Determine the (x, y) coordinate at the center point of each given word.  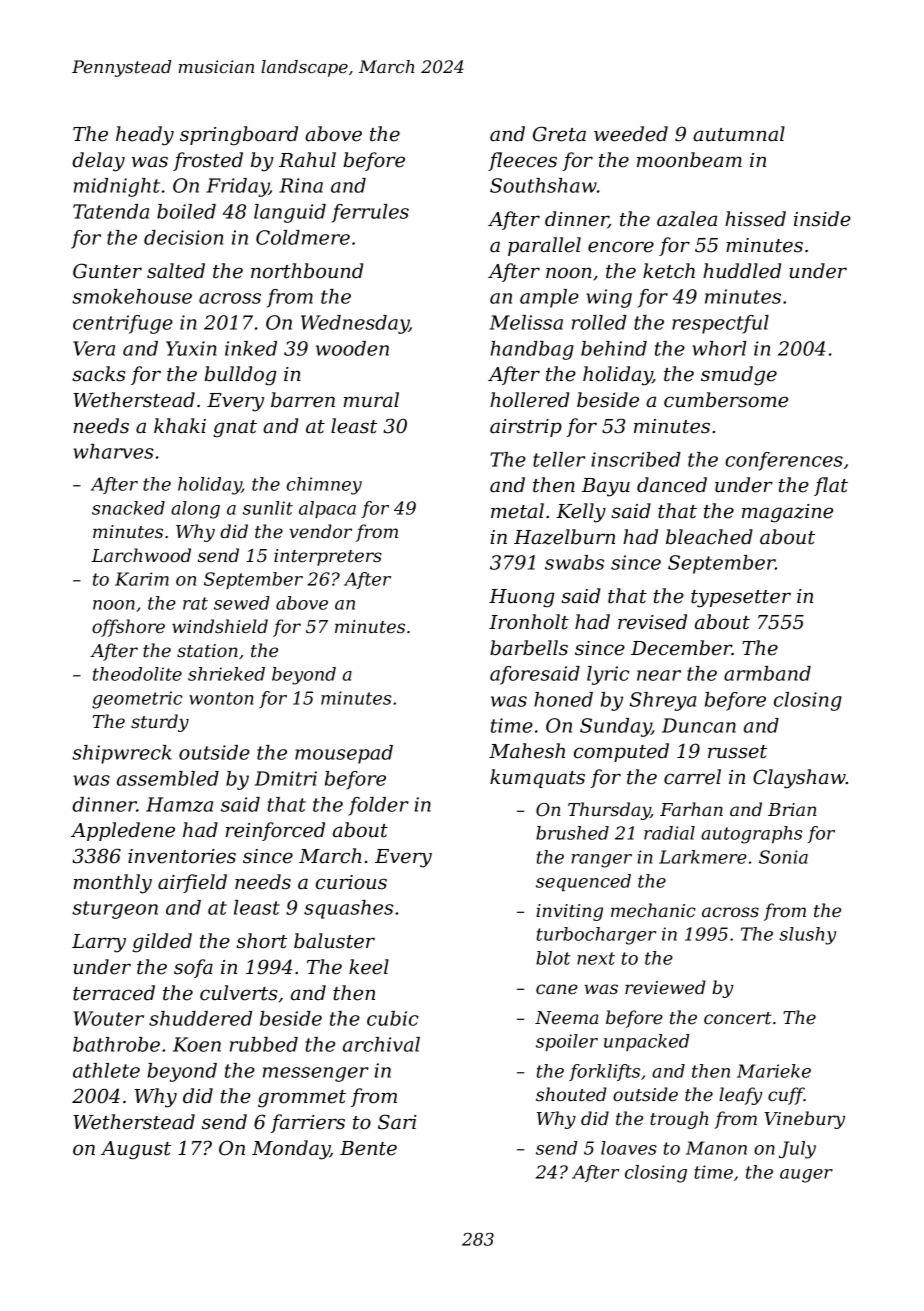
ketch (669, 271)
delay (98, 162)
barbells (529, 648)
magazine (787, 513)
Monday (291, 1150)
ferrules (370, 213)
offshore (128, 628)
